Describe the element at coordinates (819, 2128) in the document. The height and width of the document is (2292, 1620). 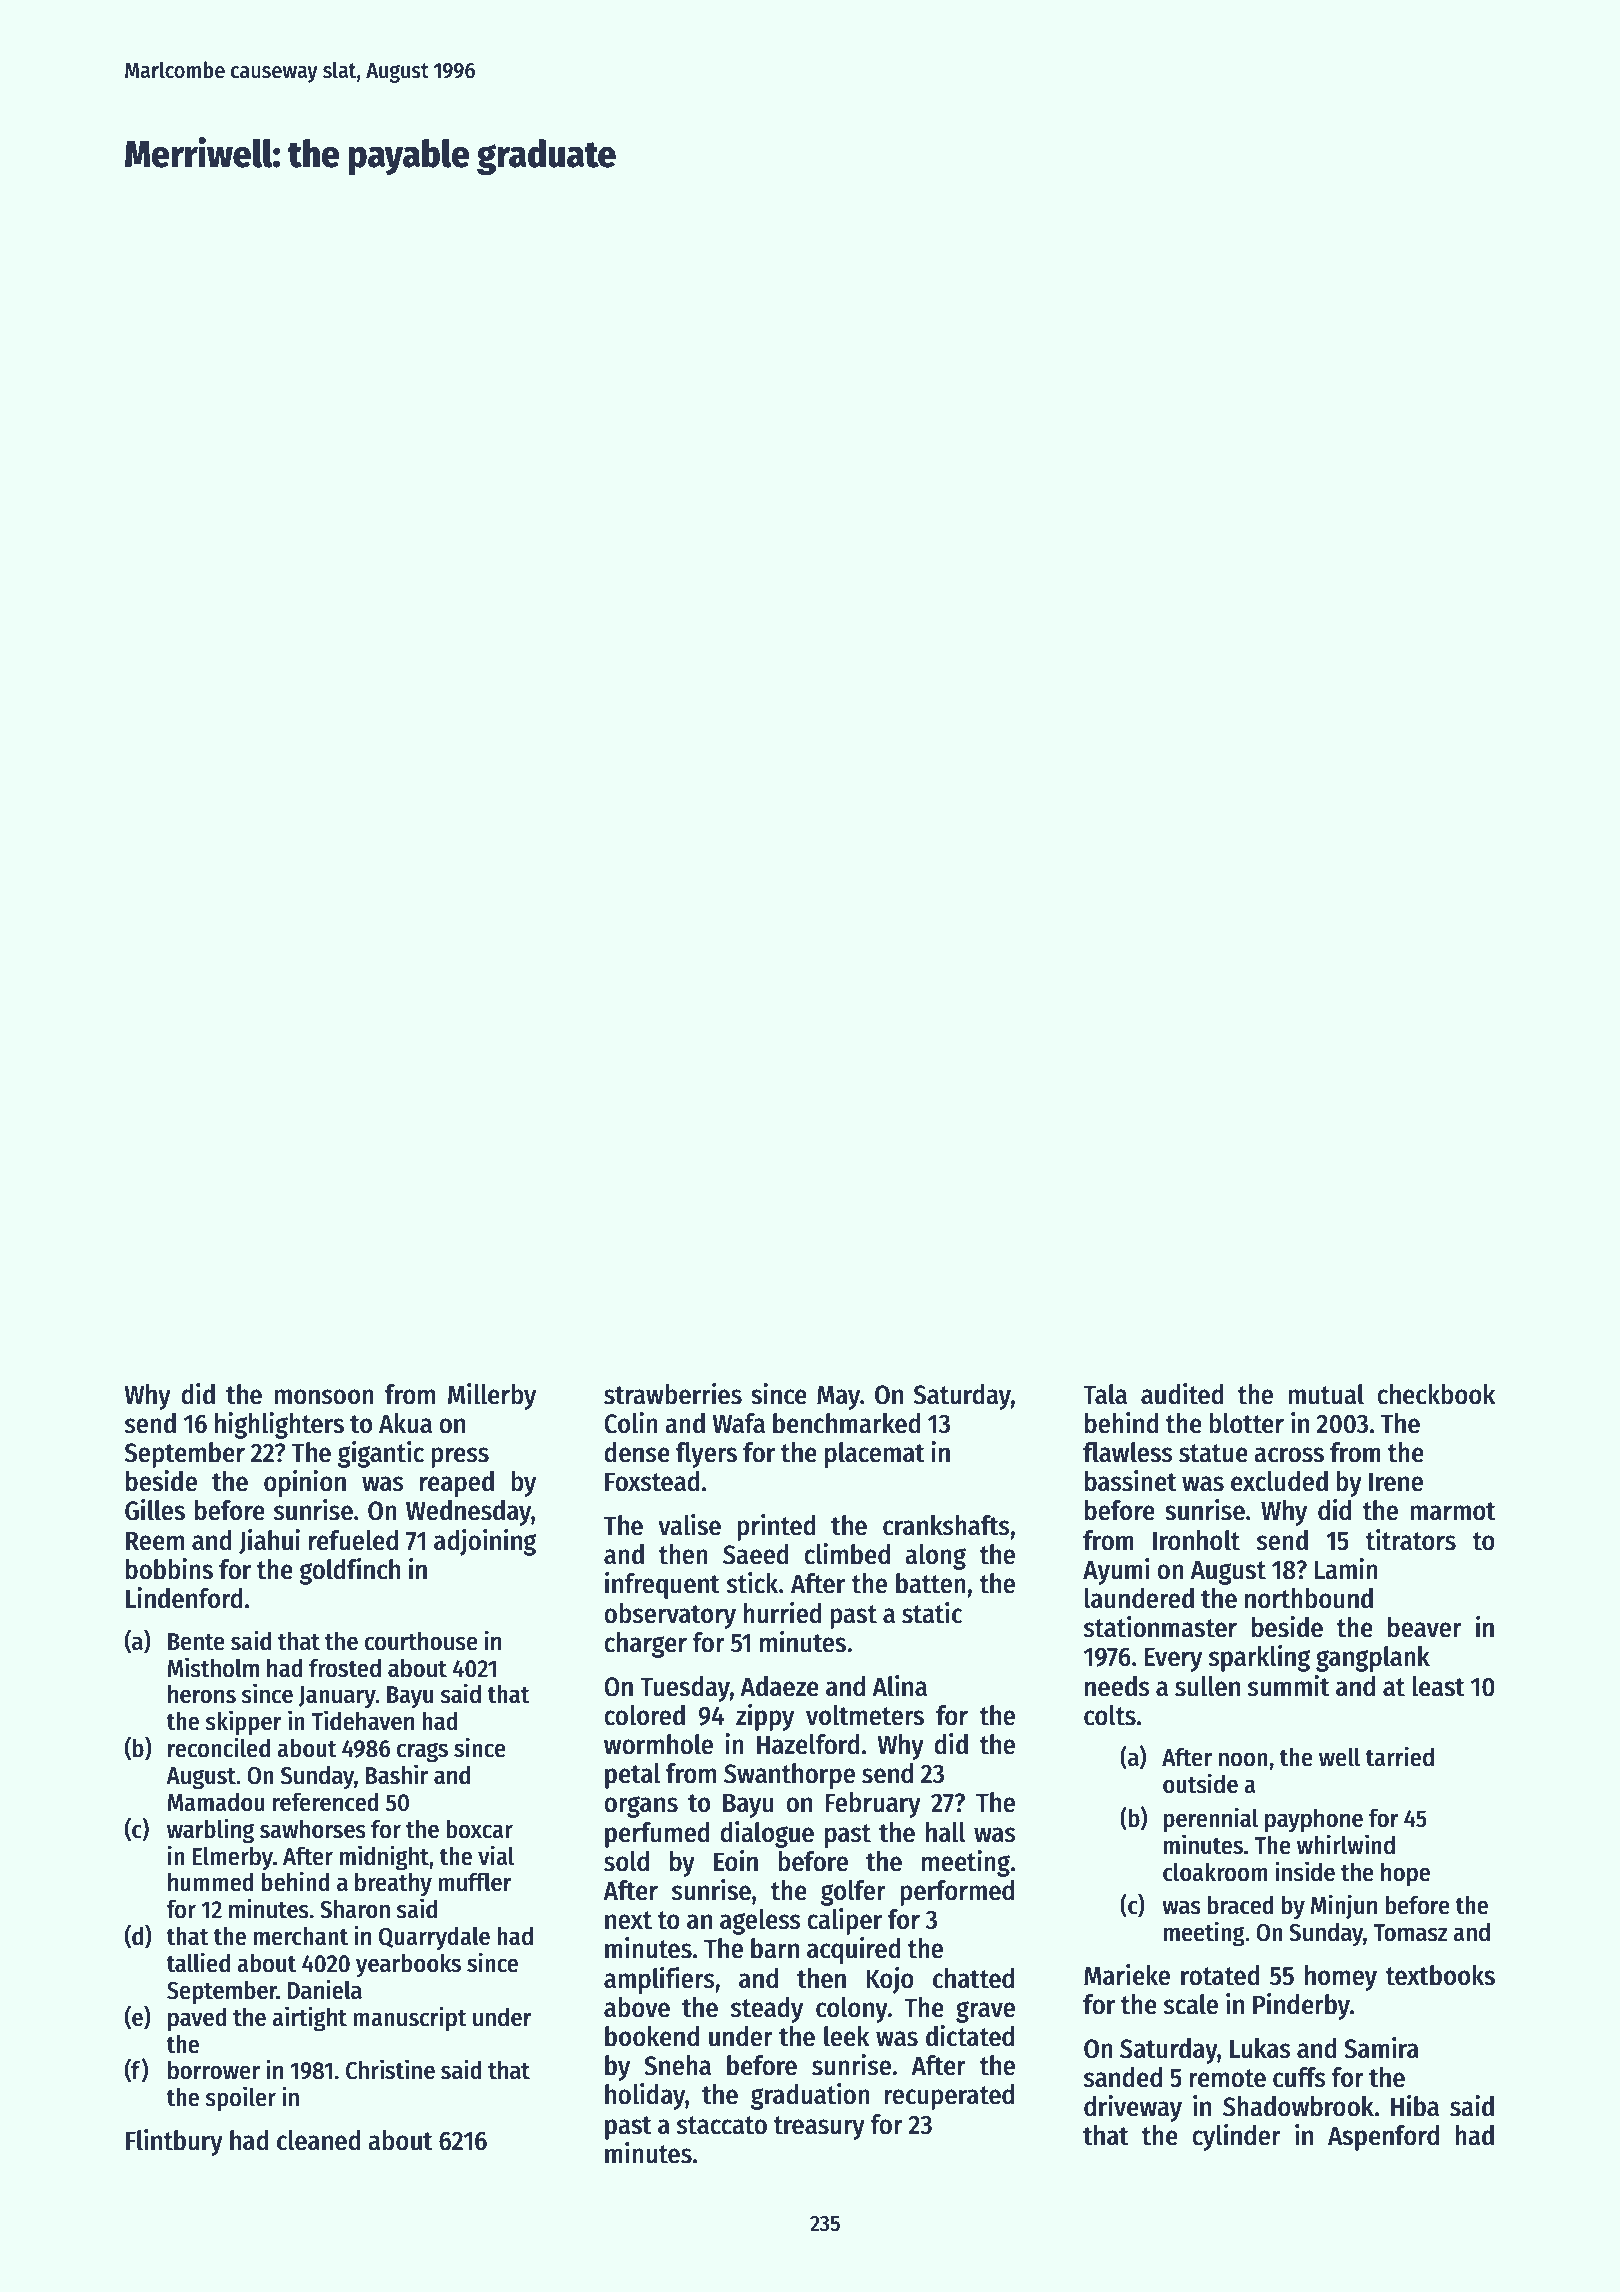
I see `treasury` at that location.
